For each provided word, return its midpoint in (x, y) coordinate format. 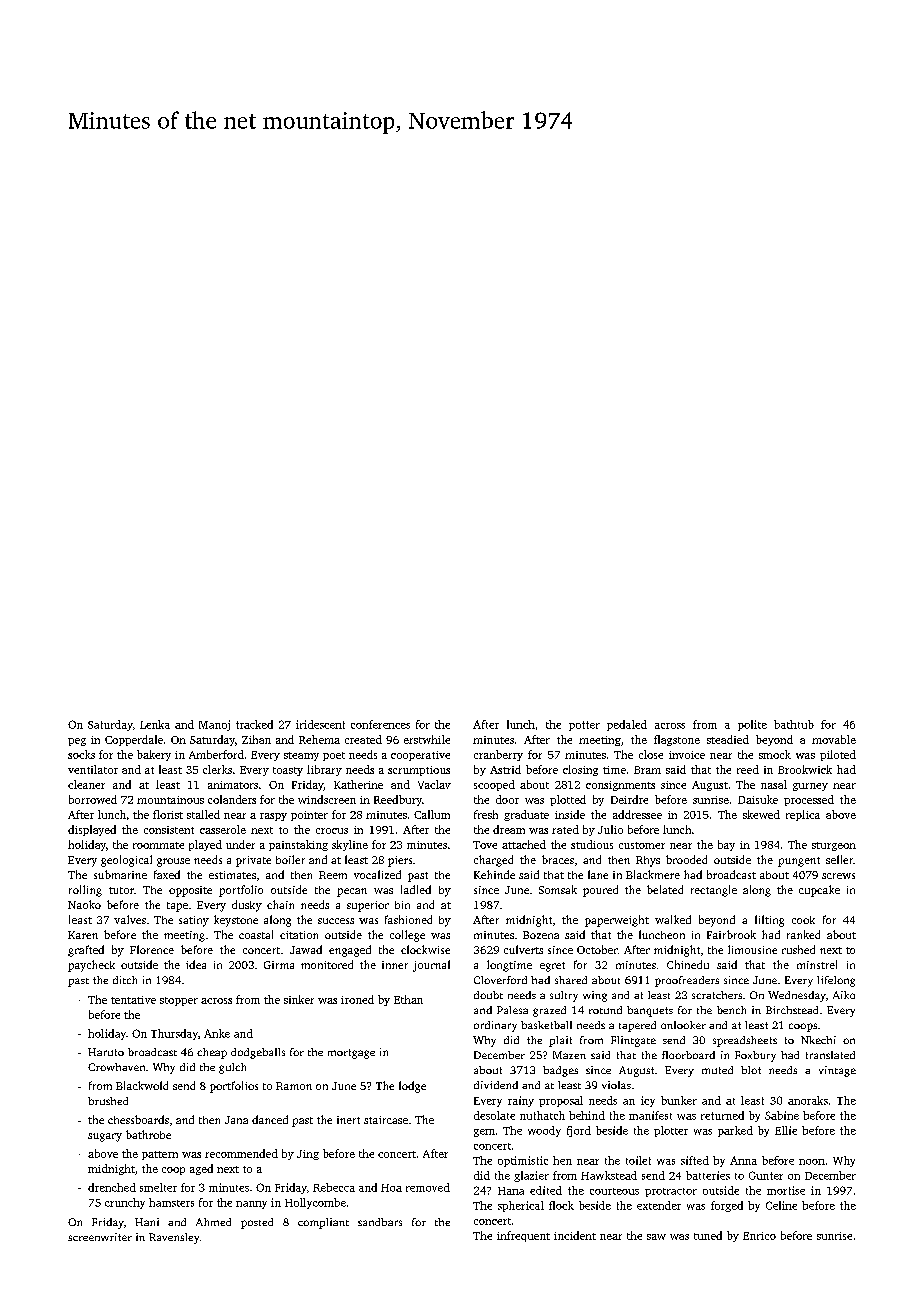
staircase (386, 1120)
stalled (203, 814)
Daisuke (758, 799)
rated (565, 829)
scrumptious (419, 771)
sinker (299, 999)
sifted (695, 1160)
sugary (105, 1137)
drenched (112, 1187)
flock (561, 1205)
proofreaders (687, 981)
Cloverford (500, 980)
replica (803, 815)
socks (81, 754)
